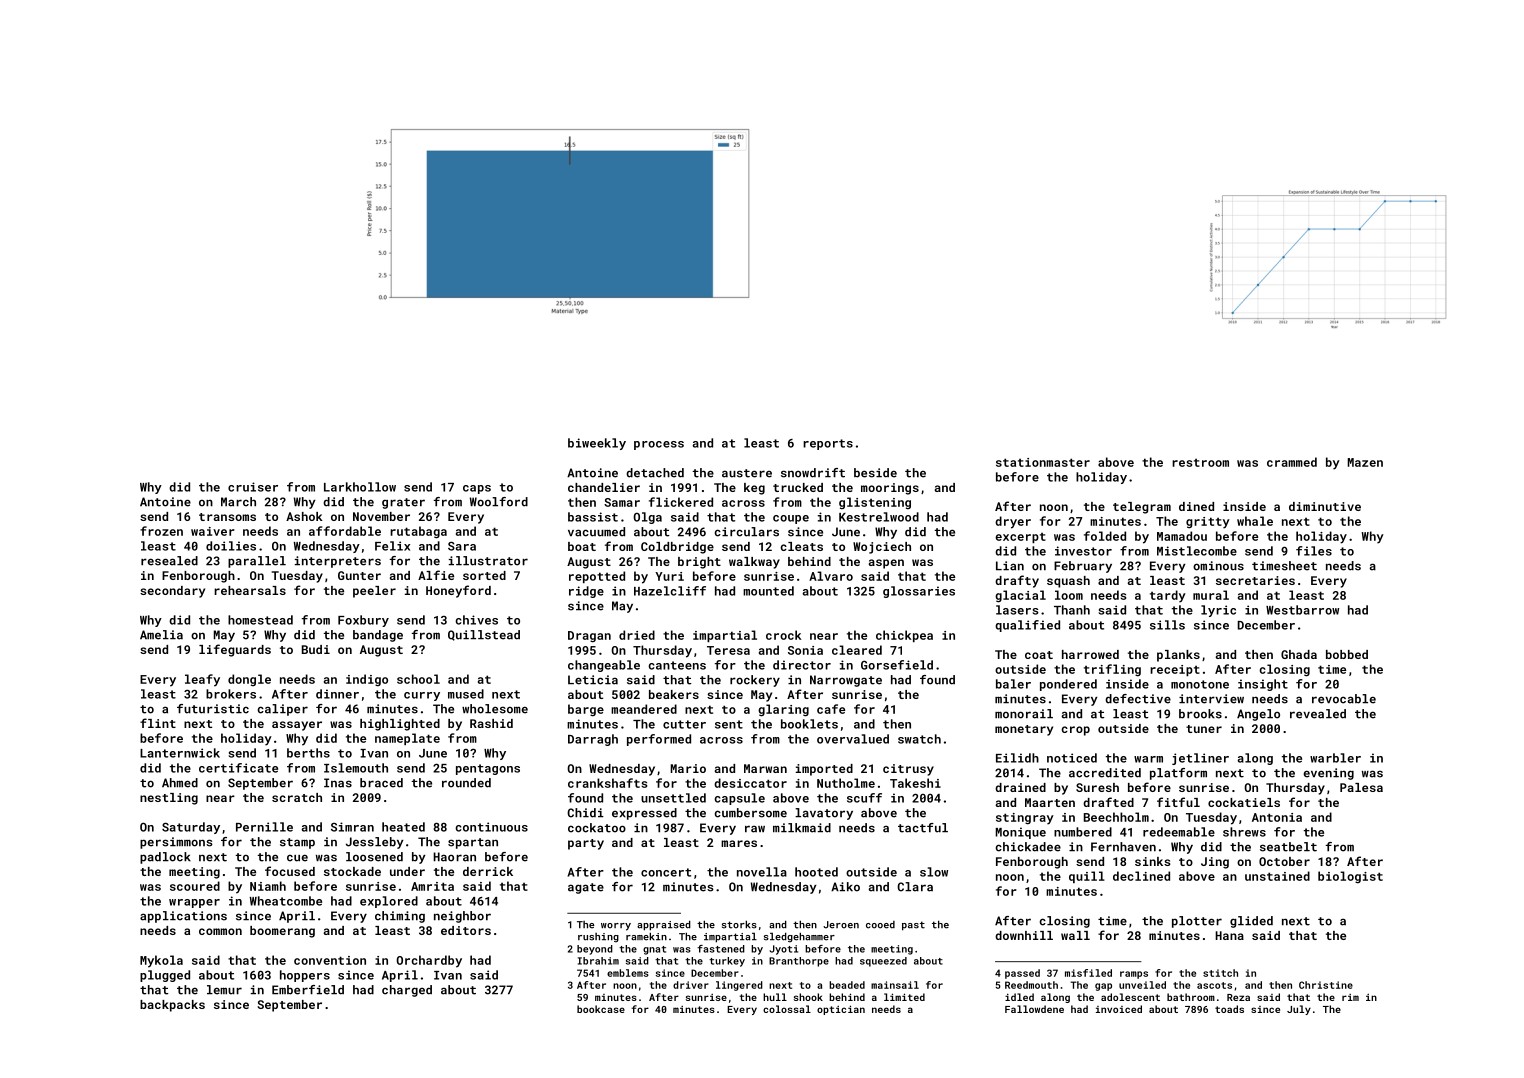 This page has height=1078, width=1524. Describe the element at coordinates (1292, 462) in the page. I see `crammed` at that location.
